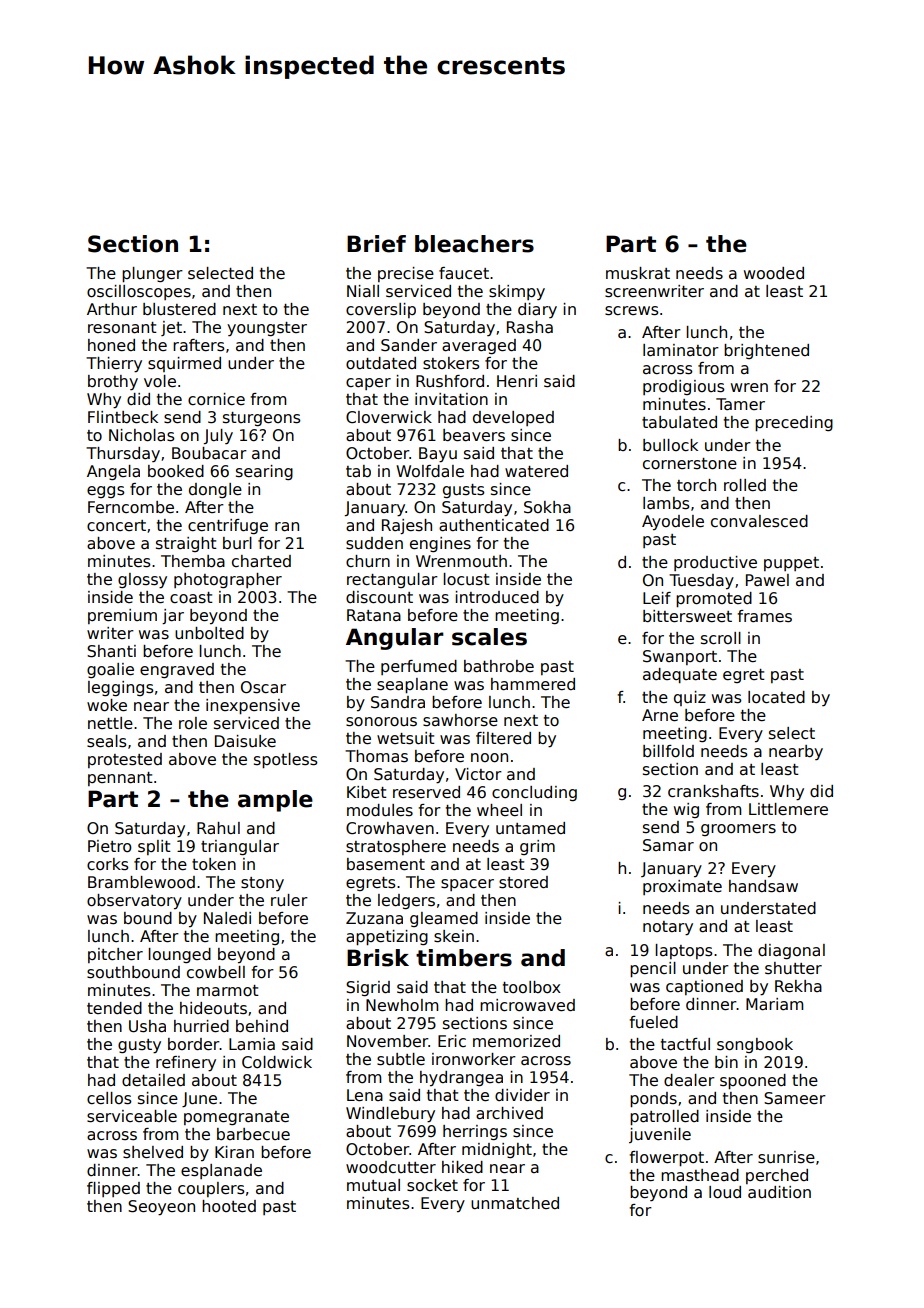 The image size is (924, 1308). Describe the element at coordinates (120, 779) in the screenshot. I see `pennant` at that location.
